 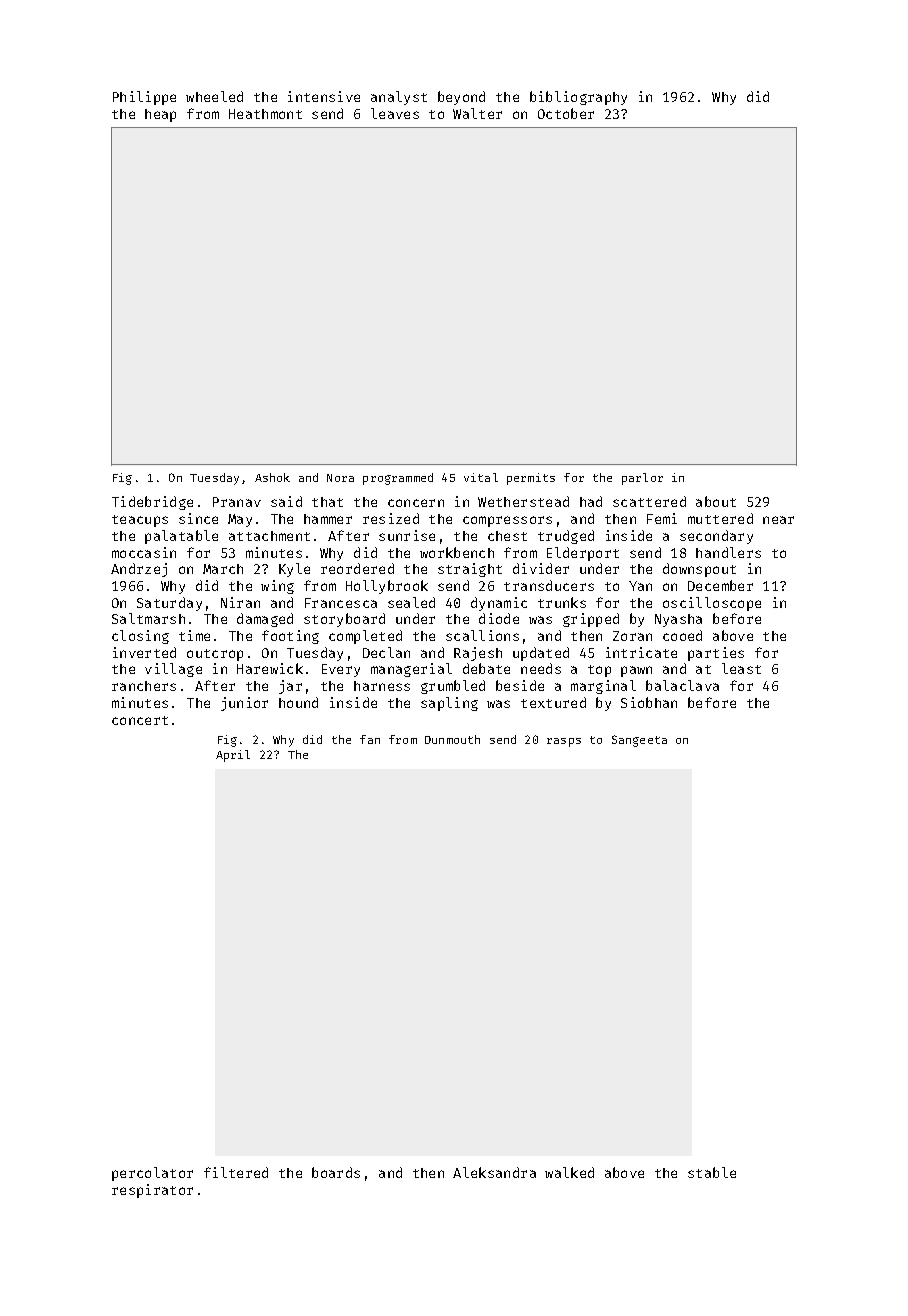 I want to click on filtered, so click(x=236, y=1172).
